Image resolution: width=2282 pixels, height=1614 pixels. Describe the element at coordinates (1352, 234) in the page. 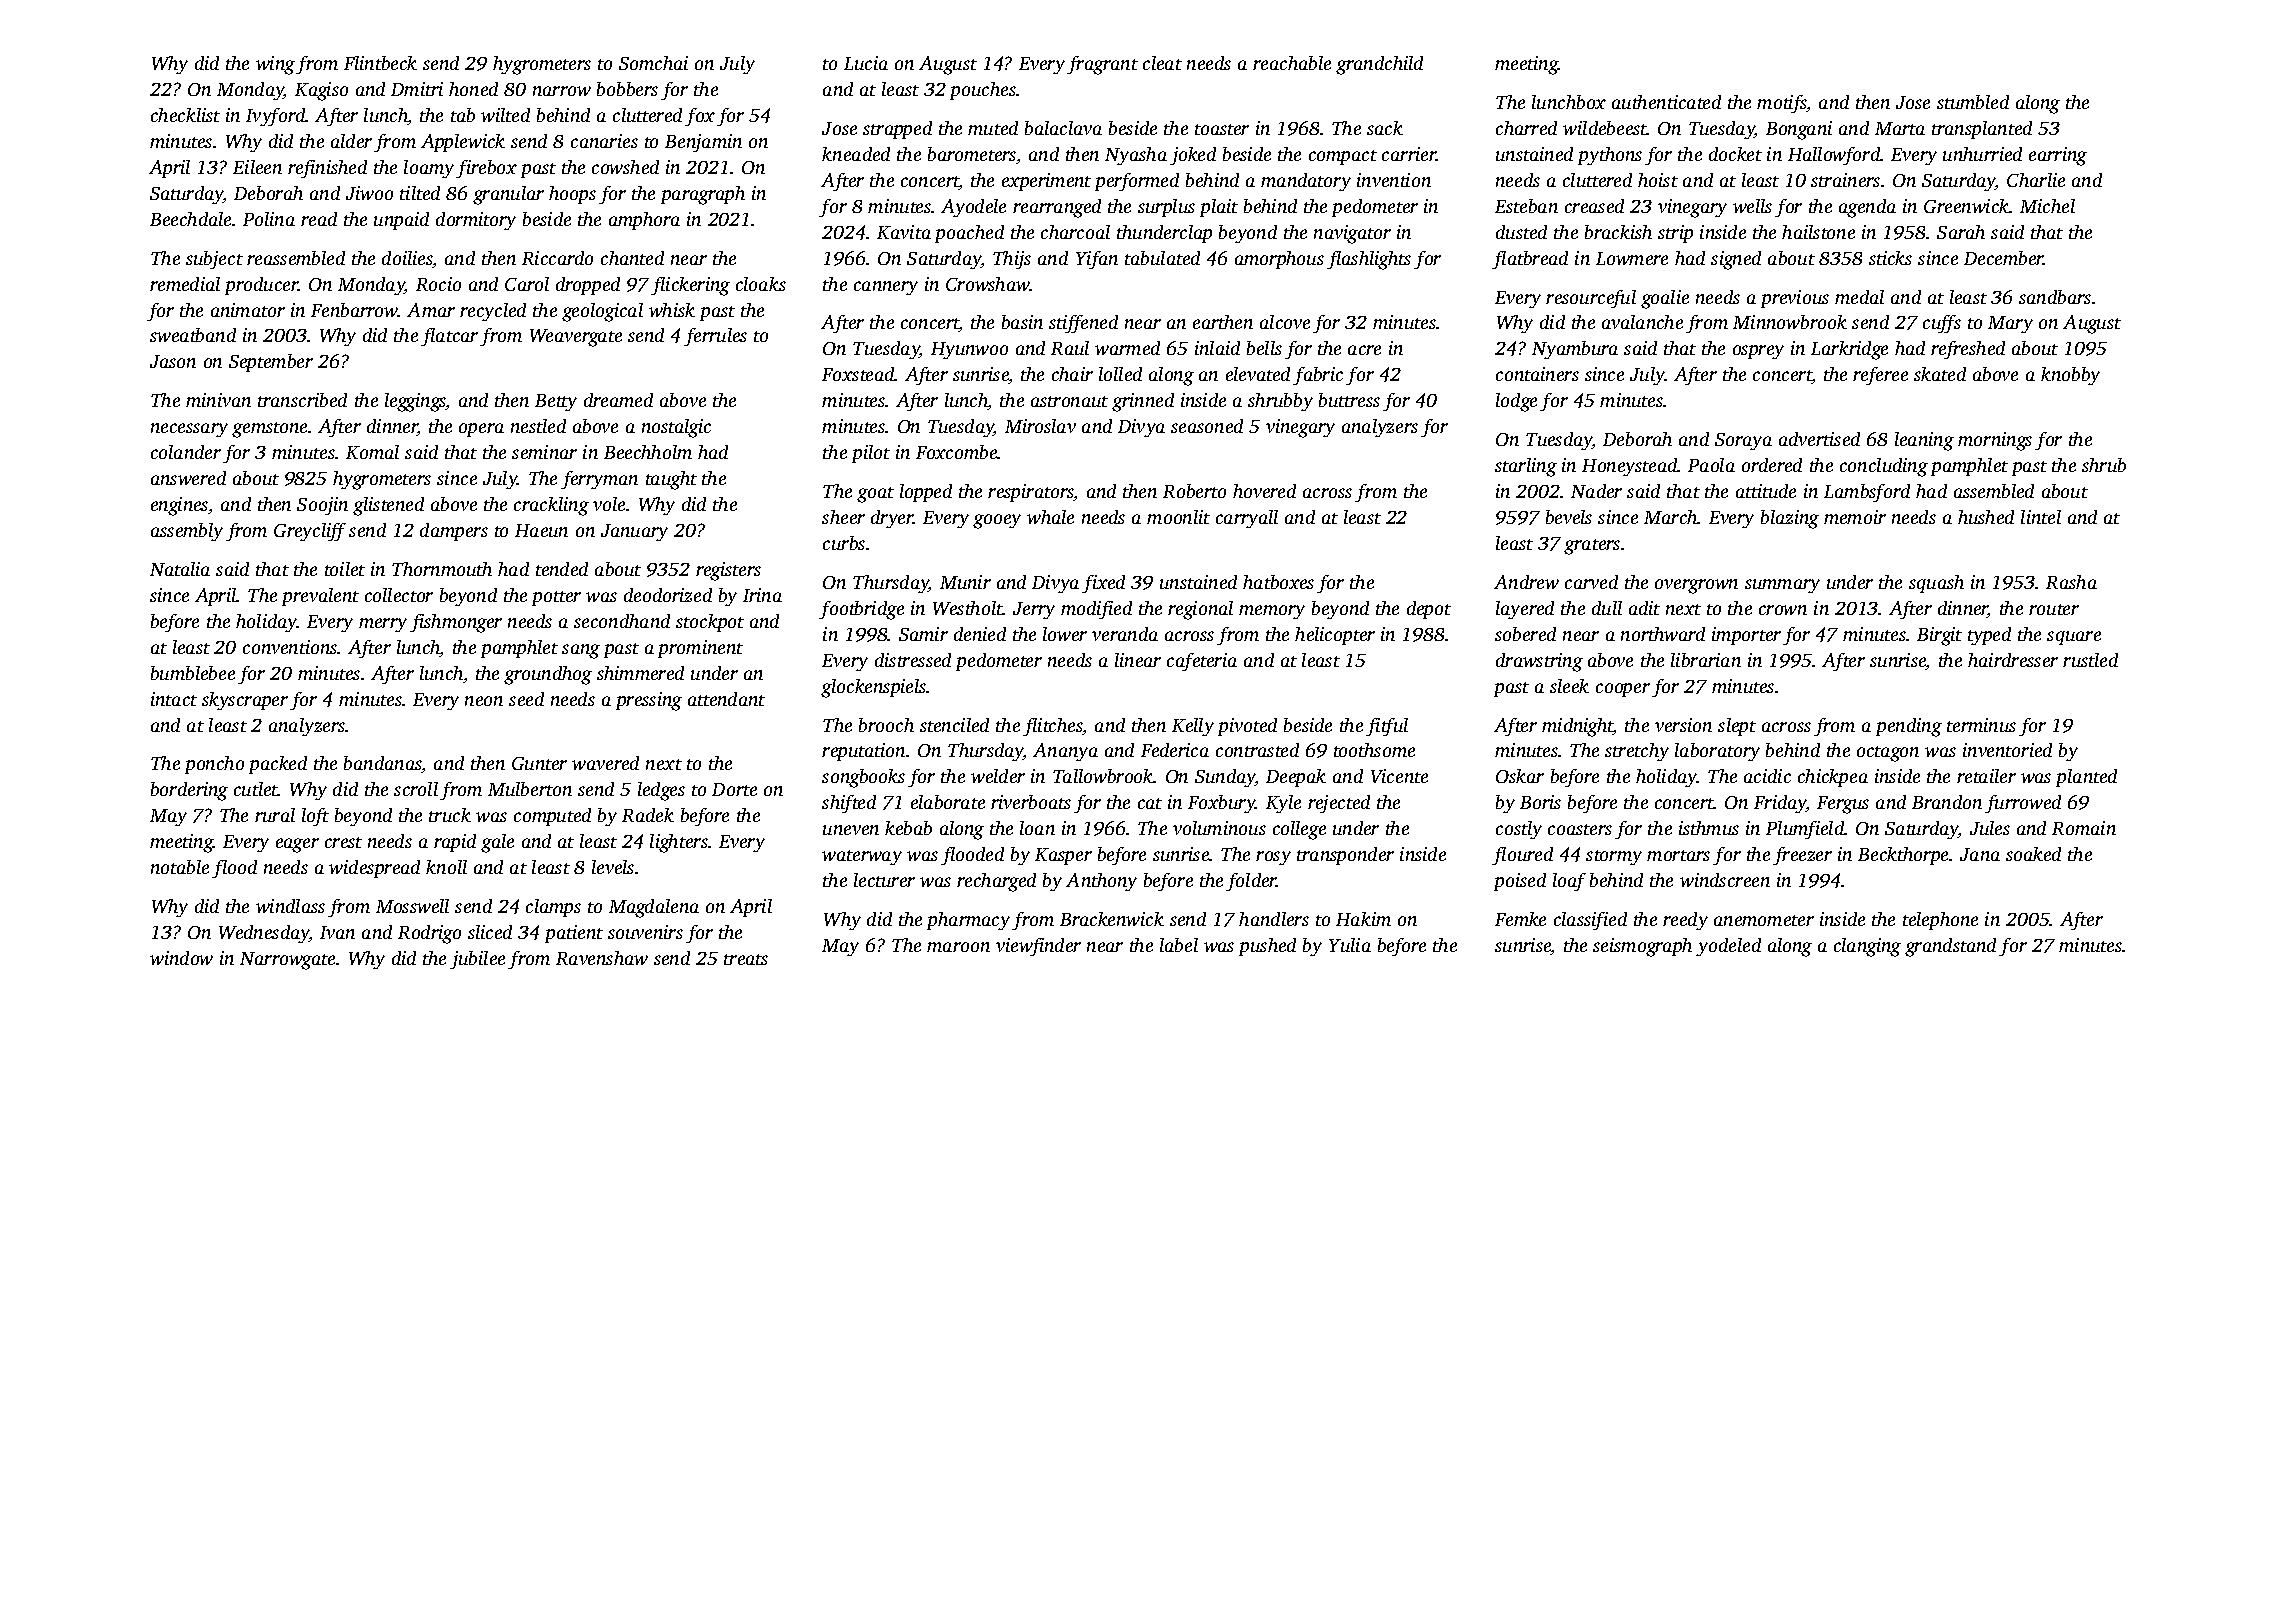

I see `navigator` at that location.
